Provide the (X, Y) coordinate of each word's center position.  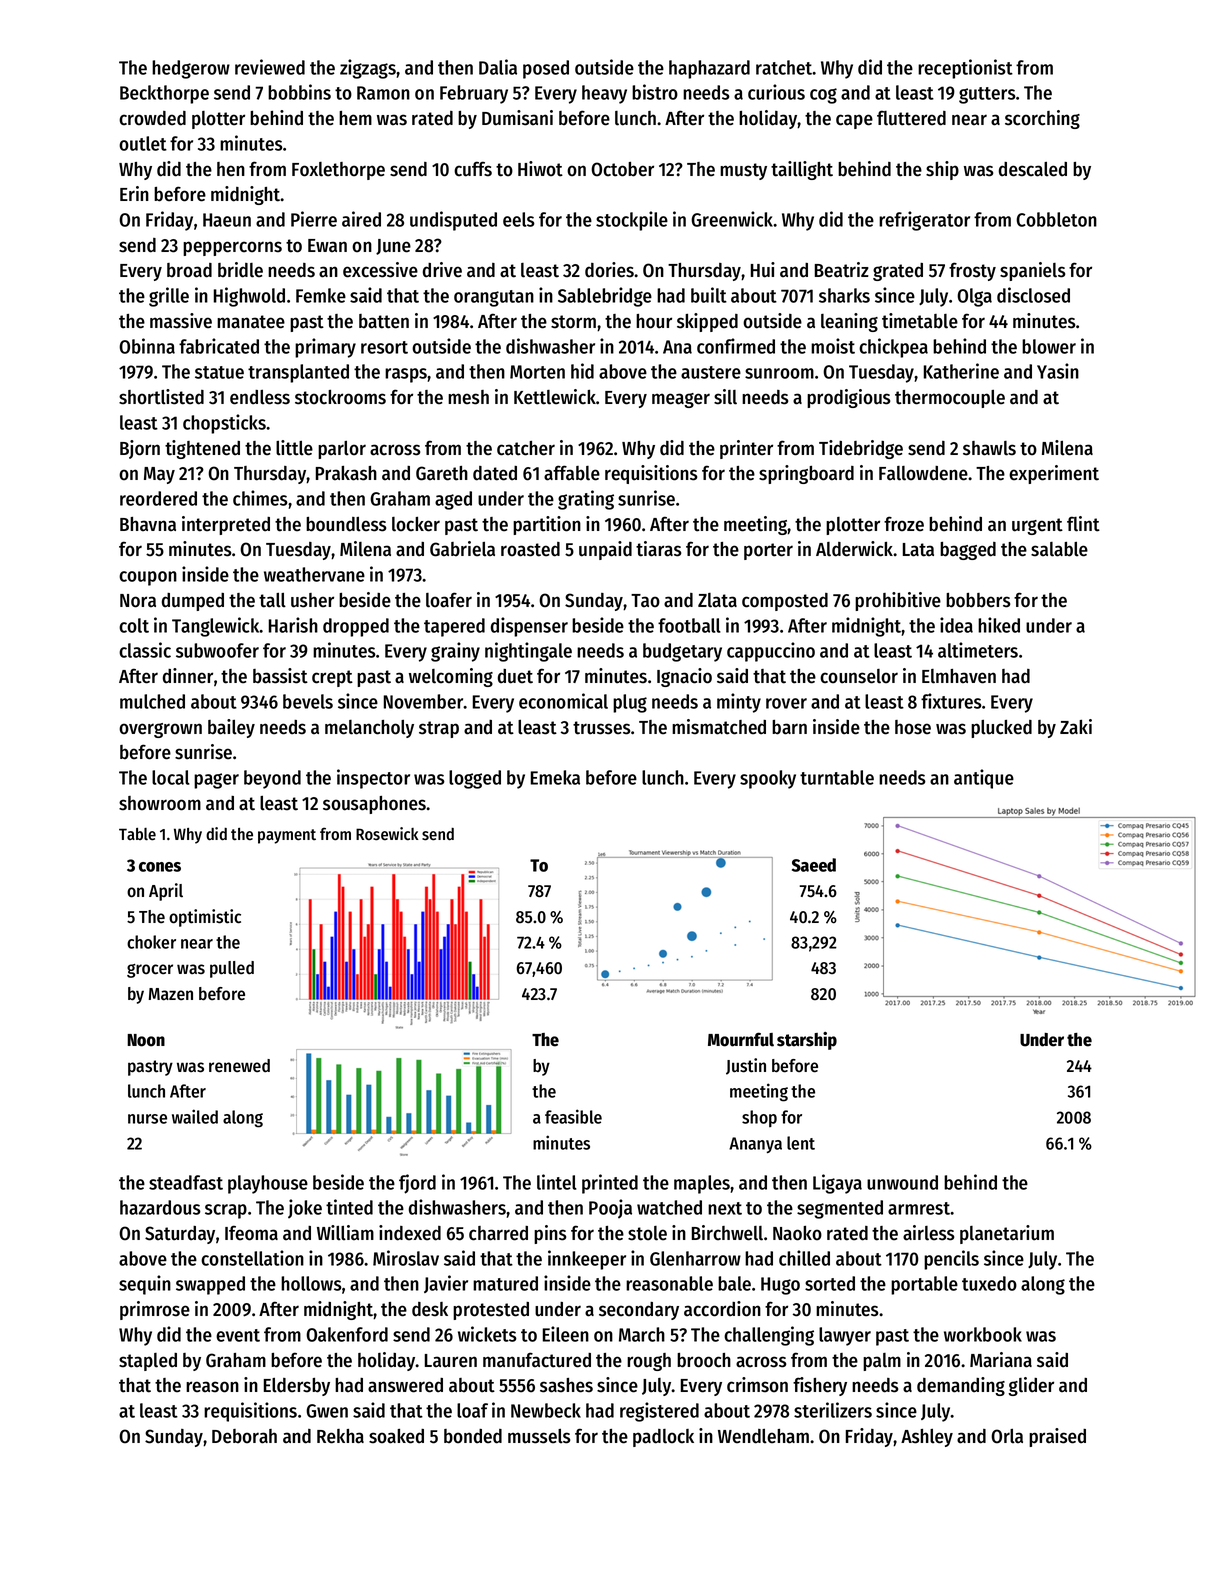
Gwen (327, 1411)
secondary (639, 1311)
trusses (601, 728)
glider (1031, 1386)
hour (654, 321)
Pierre (314, 219)
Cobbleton (1056, 219)
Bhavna (148, 524)
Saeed (814, 865)
